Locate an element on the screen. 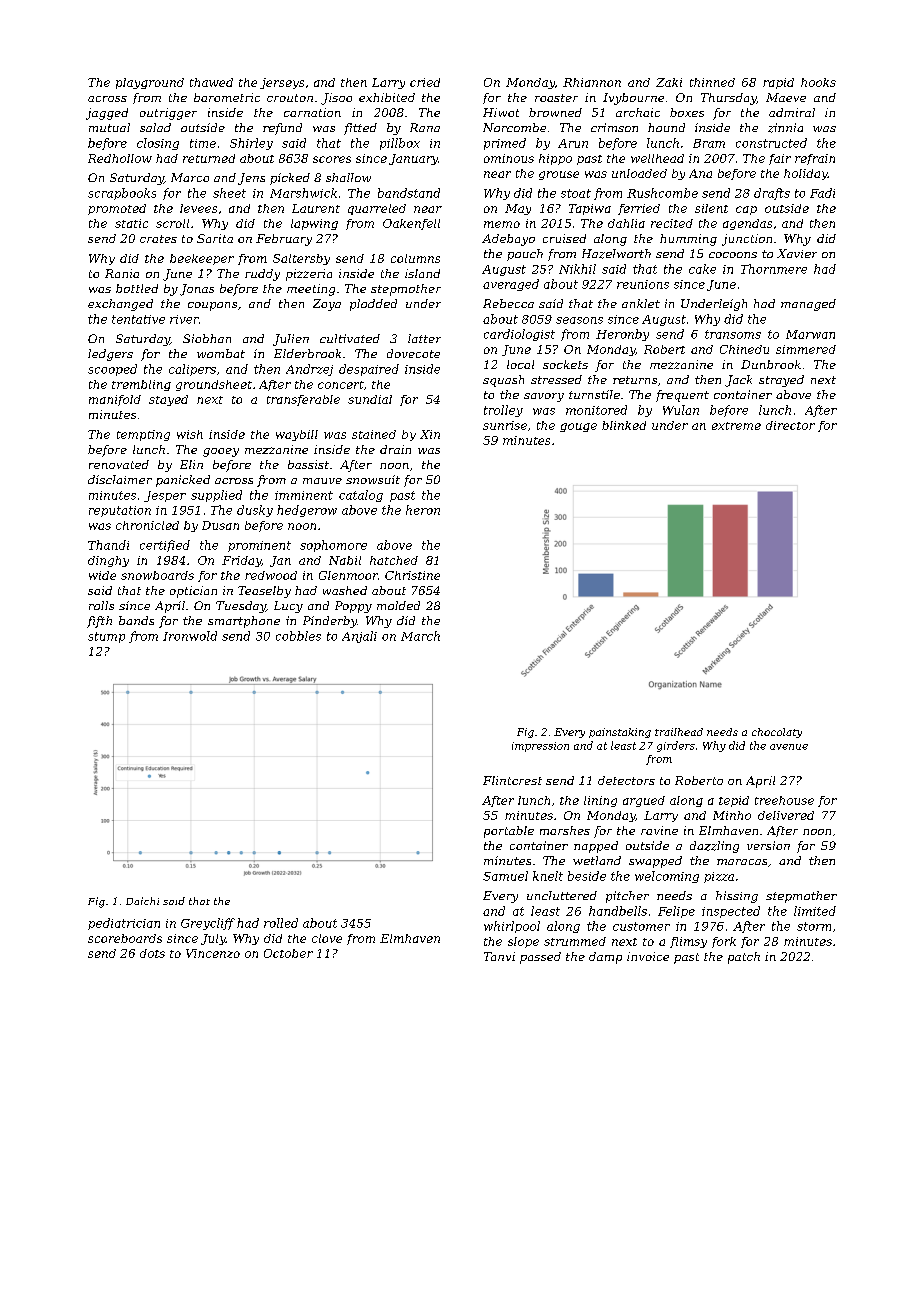  hissing is located at coordinates (737, 897).
